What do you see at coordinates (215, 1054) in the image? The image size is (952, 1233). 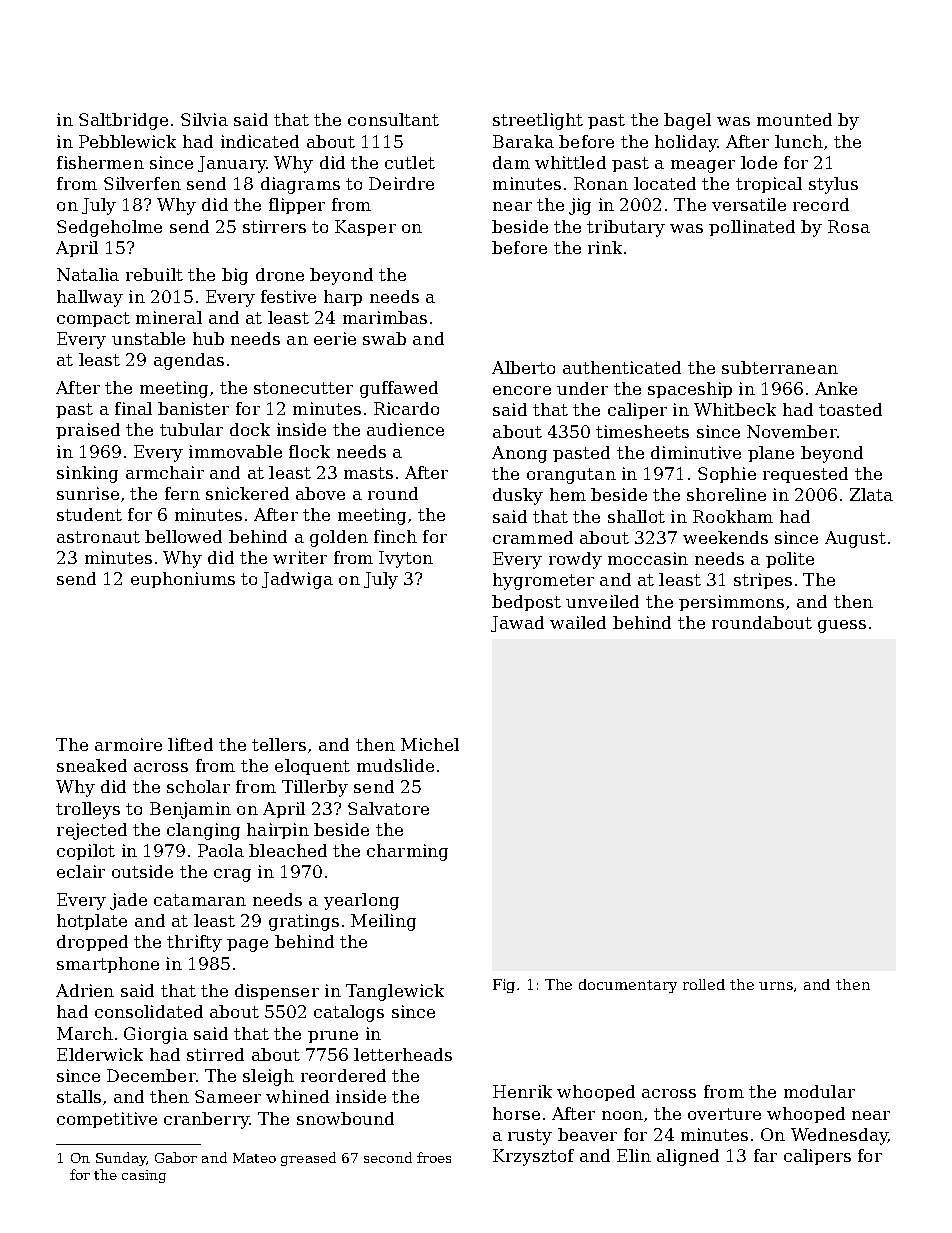 I see `stirred` at bounding box center [215, 1054].
